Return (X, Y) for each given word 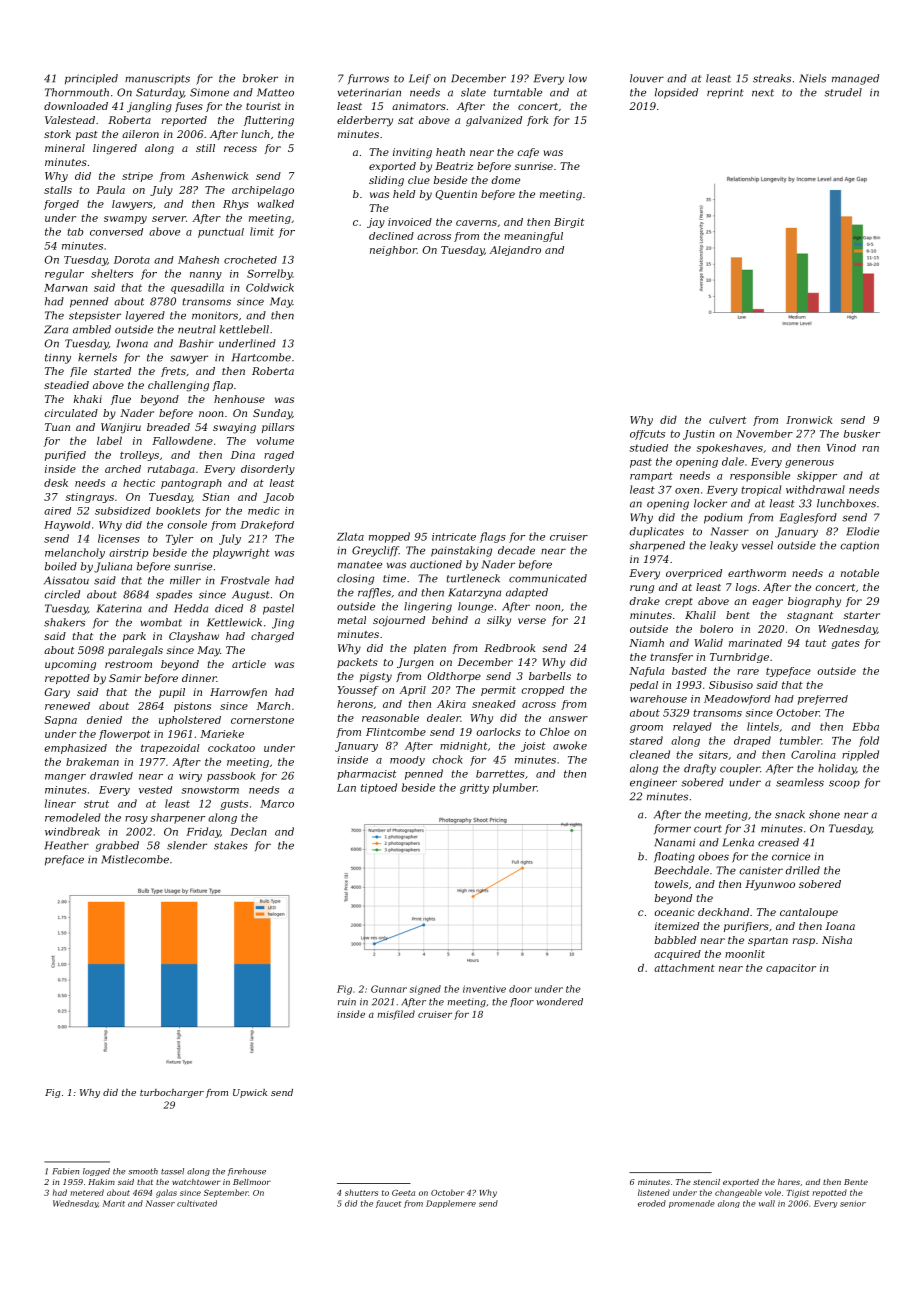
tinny (58, 358)
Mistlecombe (135, 859)
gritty (474, 789)
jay (376, 223)
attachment (684, 968)
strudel (843, 92)
